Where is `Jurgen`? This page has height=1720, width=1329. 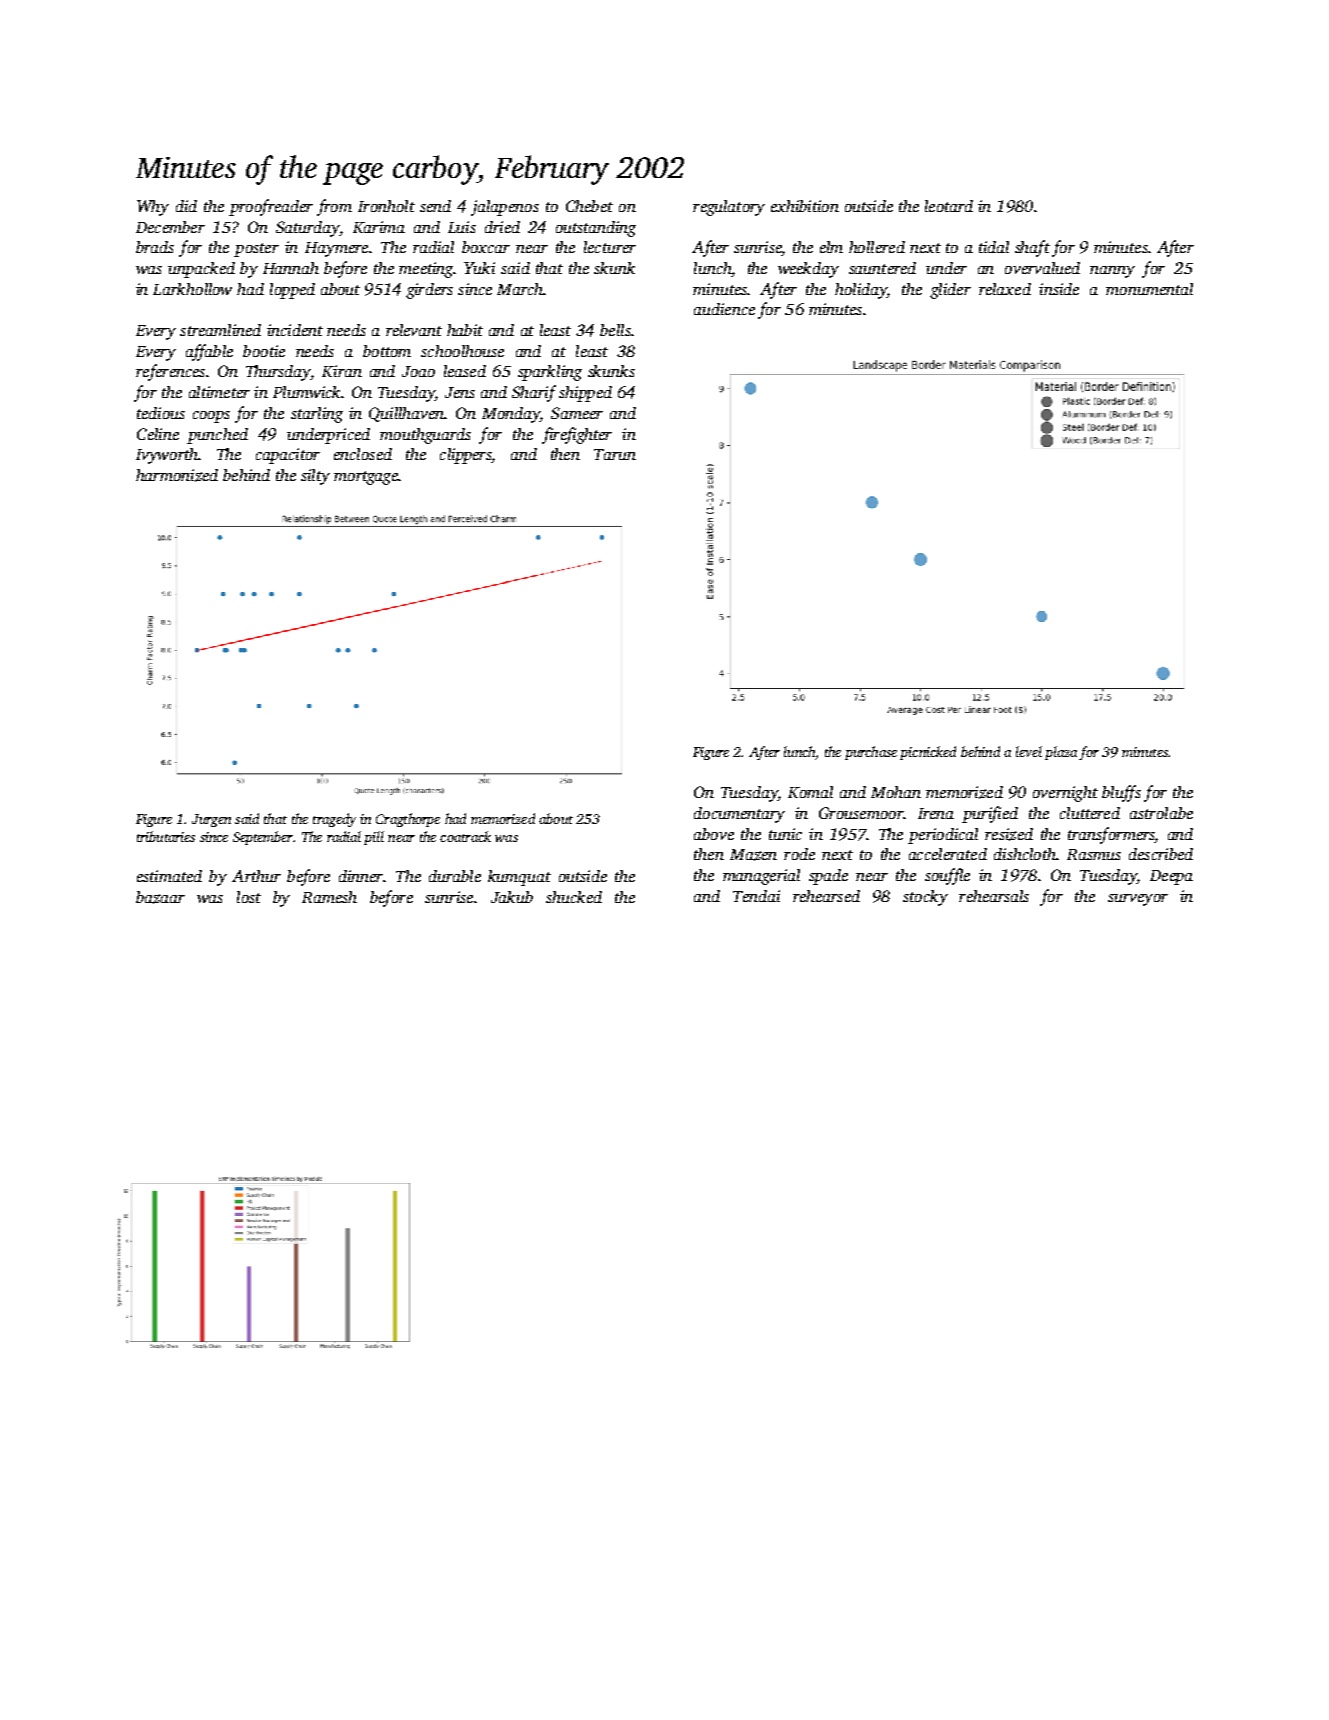
Jurgen is located at coordinates (211, 820).
